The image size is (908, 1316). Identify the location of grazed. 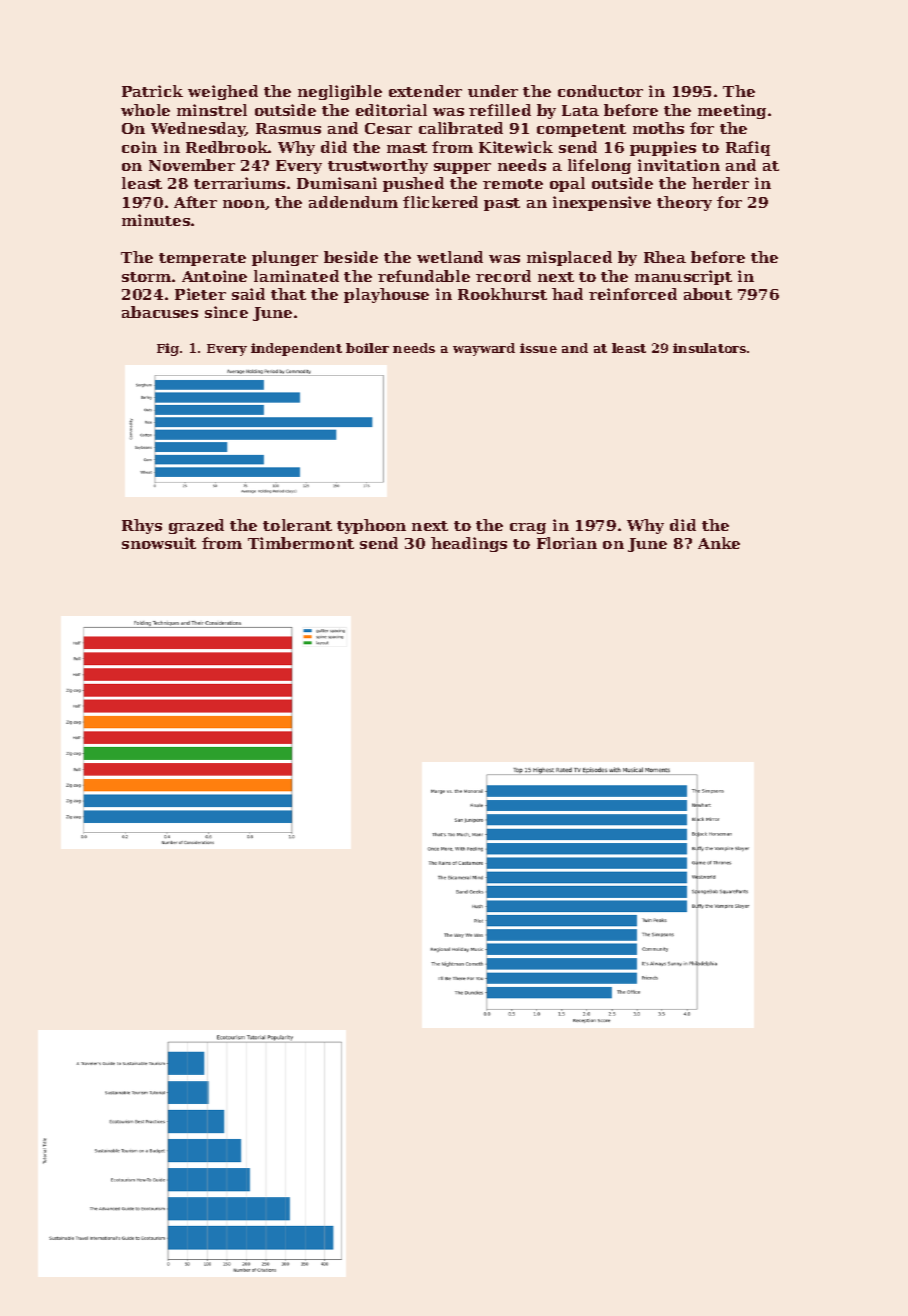
(196, 526).
